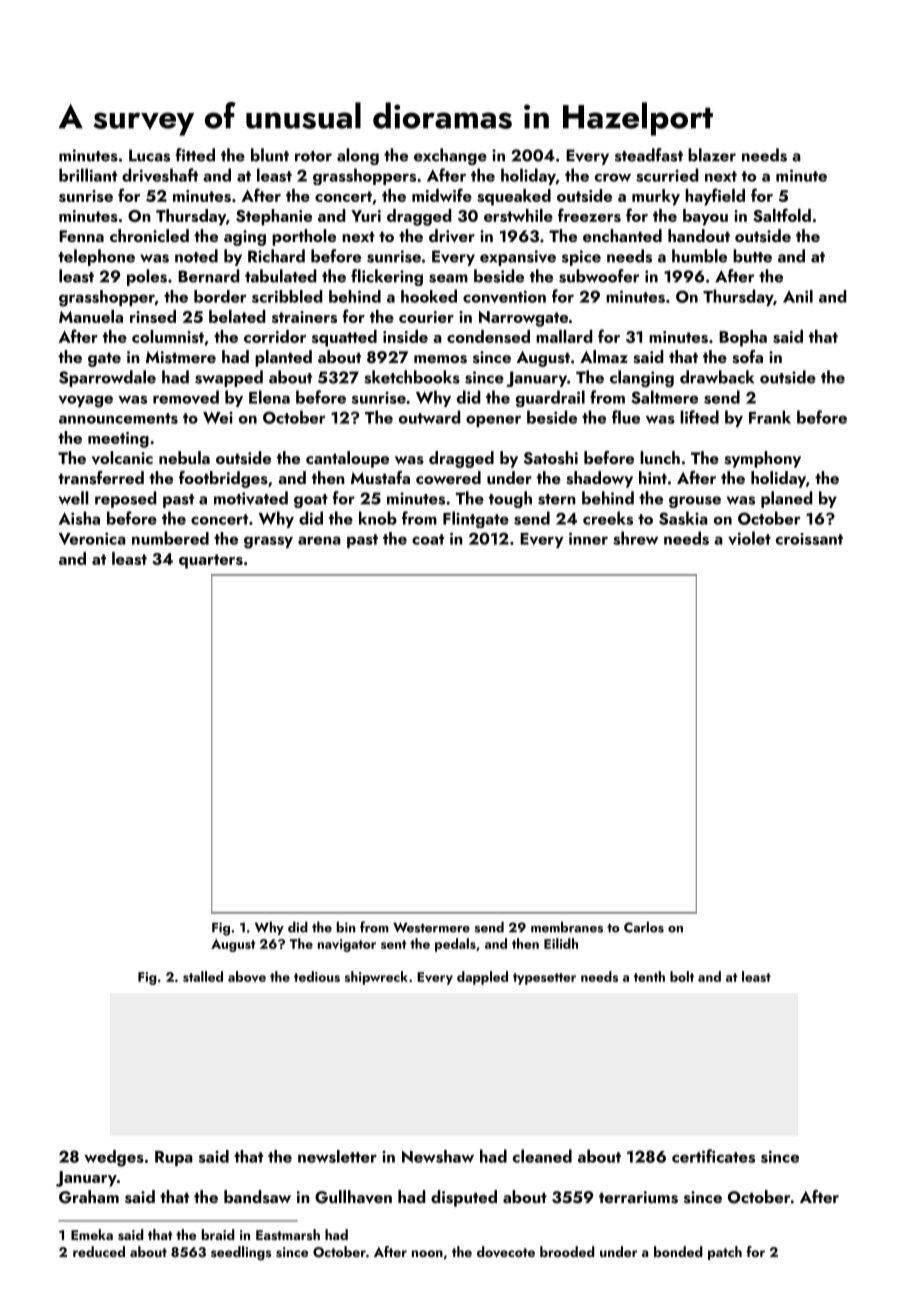 The width and height of the page is (908, 1316). Describe the element at coordinates (749, 538) in the page. I see `violet` at that location.
